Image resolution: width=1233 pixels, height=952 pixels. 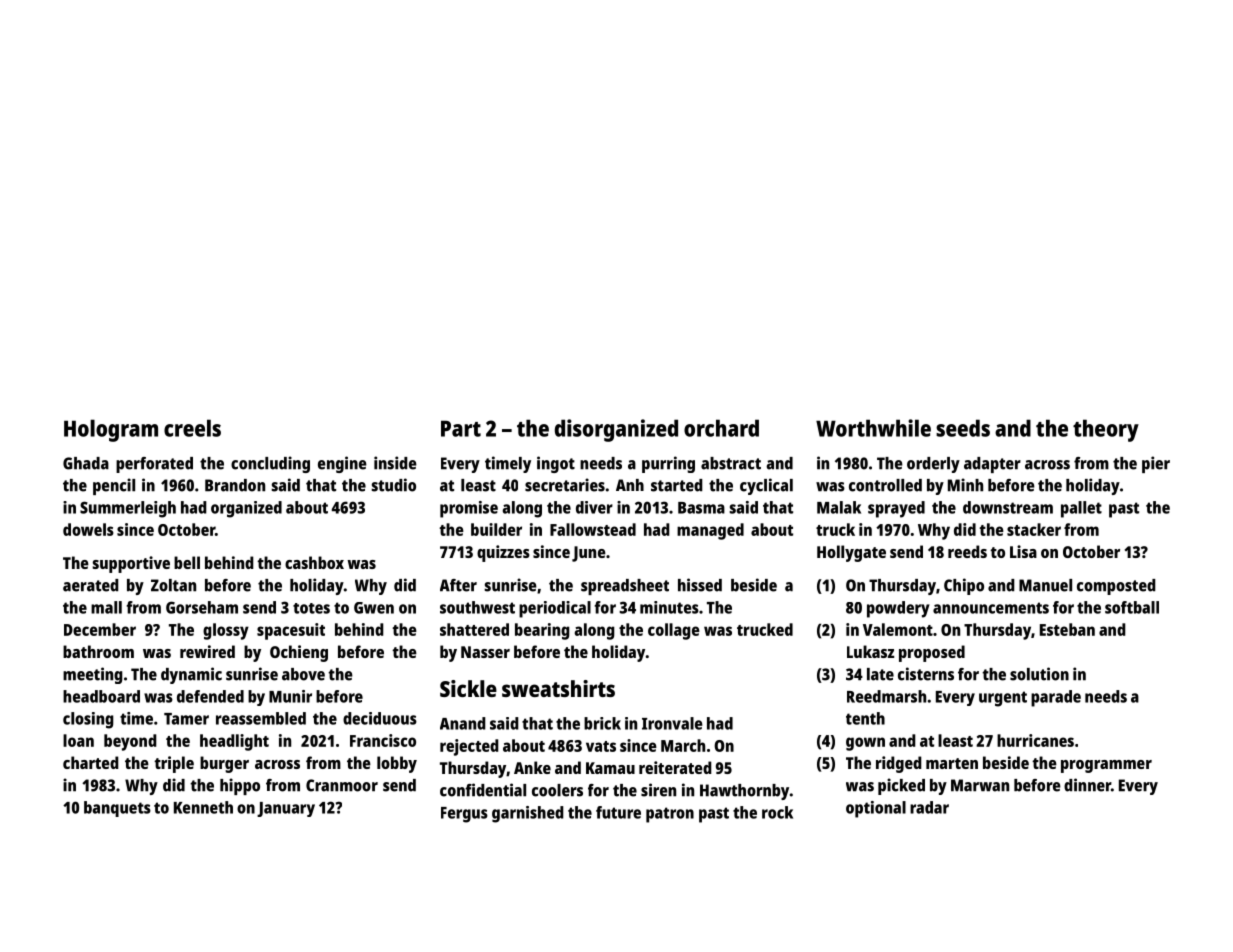 I want to click on patron, so click(x=670, y=815).
